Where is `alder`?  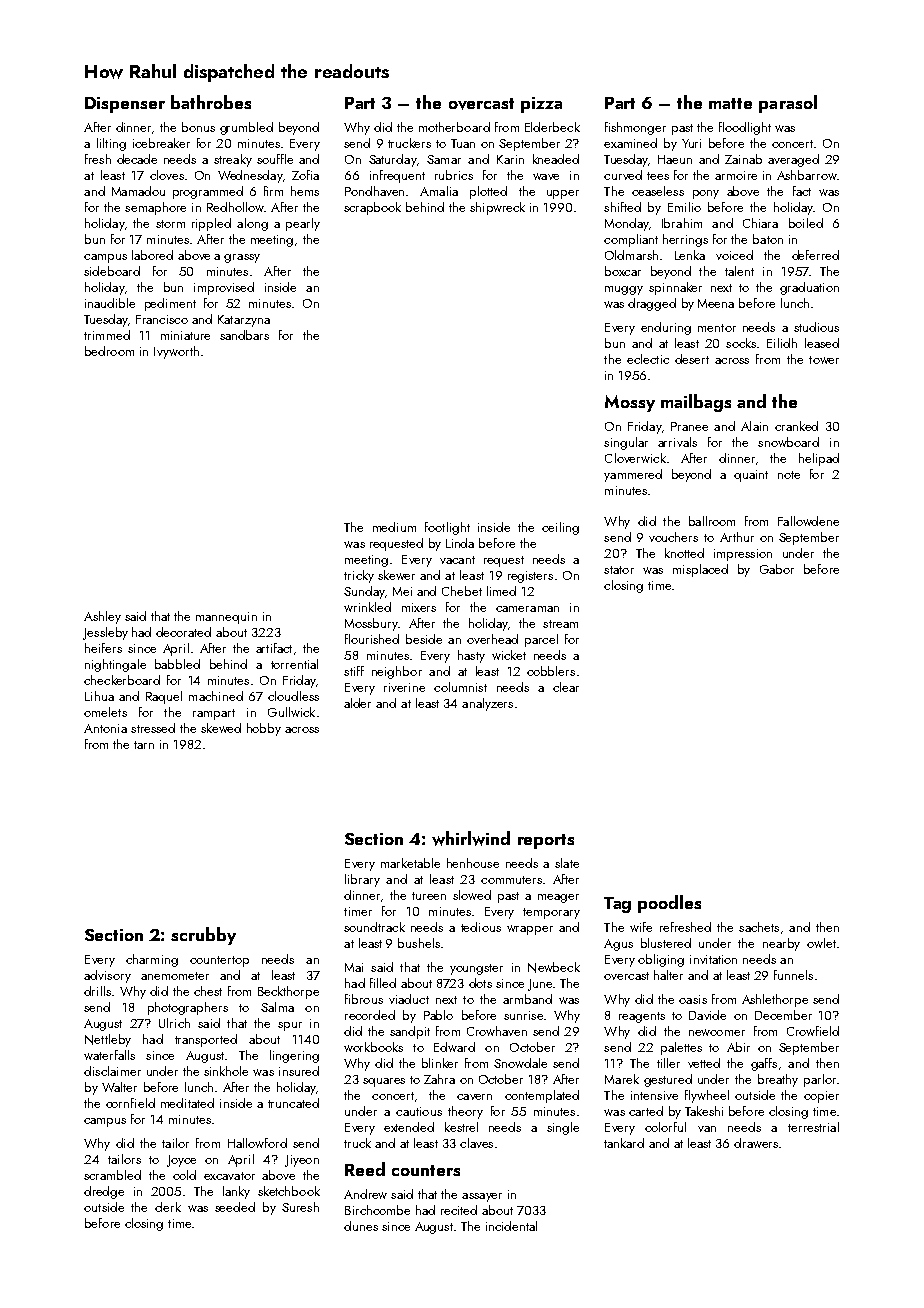
alder is located at coordinates (357, 703).
